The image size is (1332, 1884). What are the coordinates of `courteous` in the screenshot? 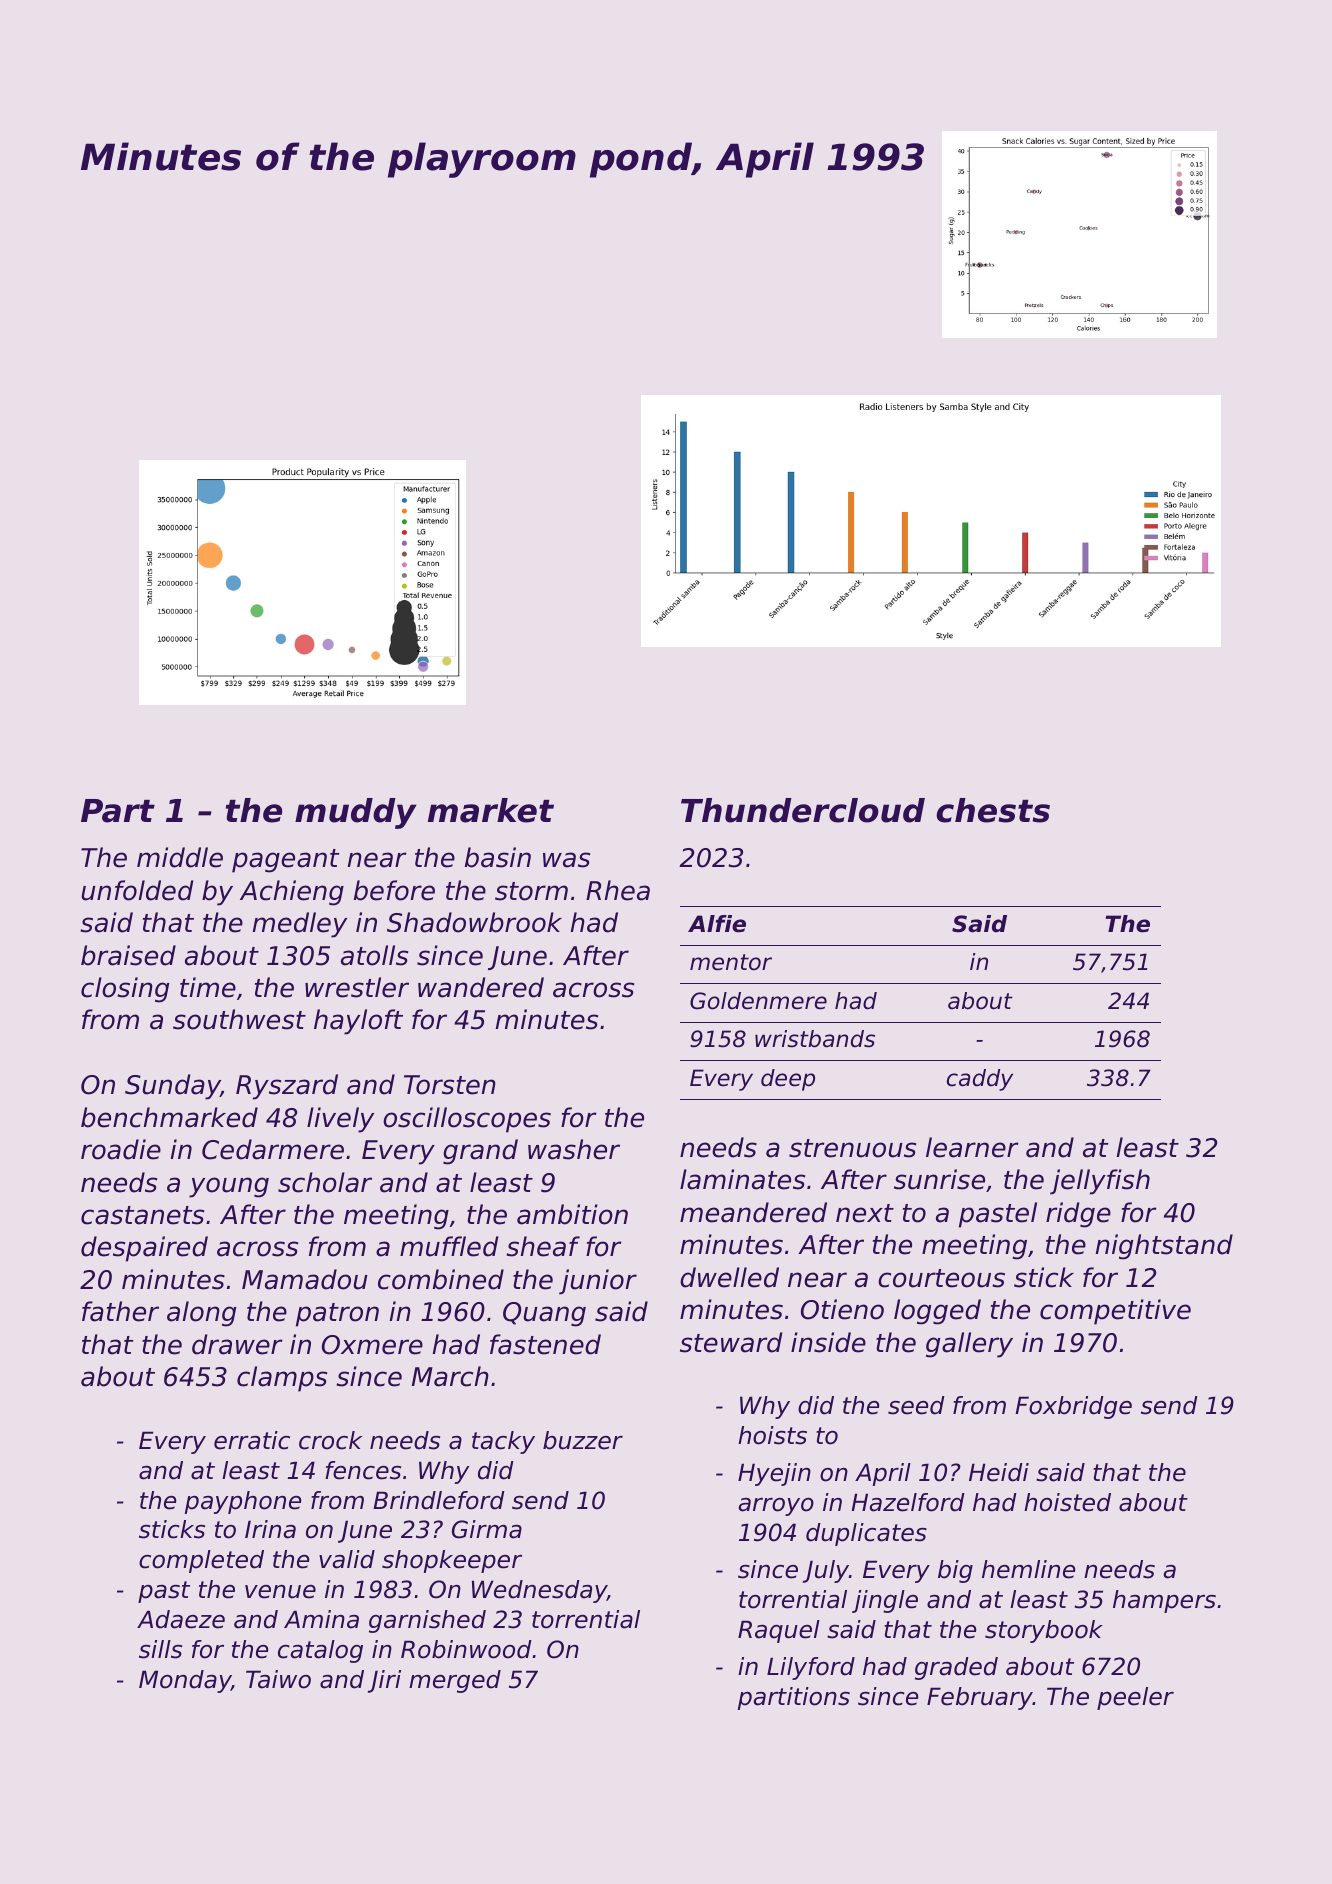 It's located at (941, 1278).
